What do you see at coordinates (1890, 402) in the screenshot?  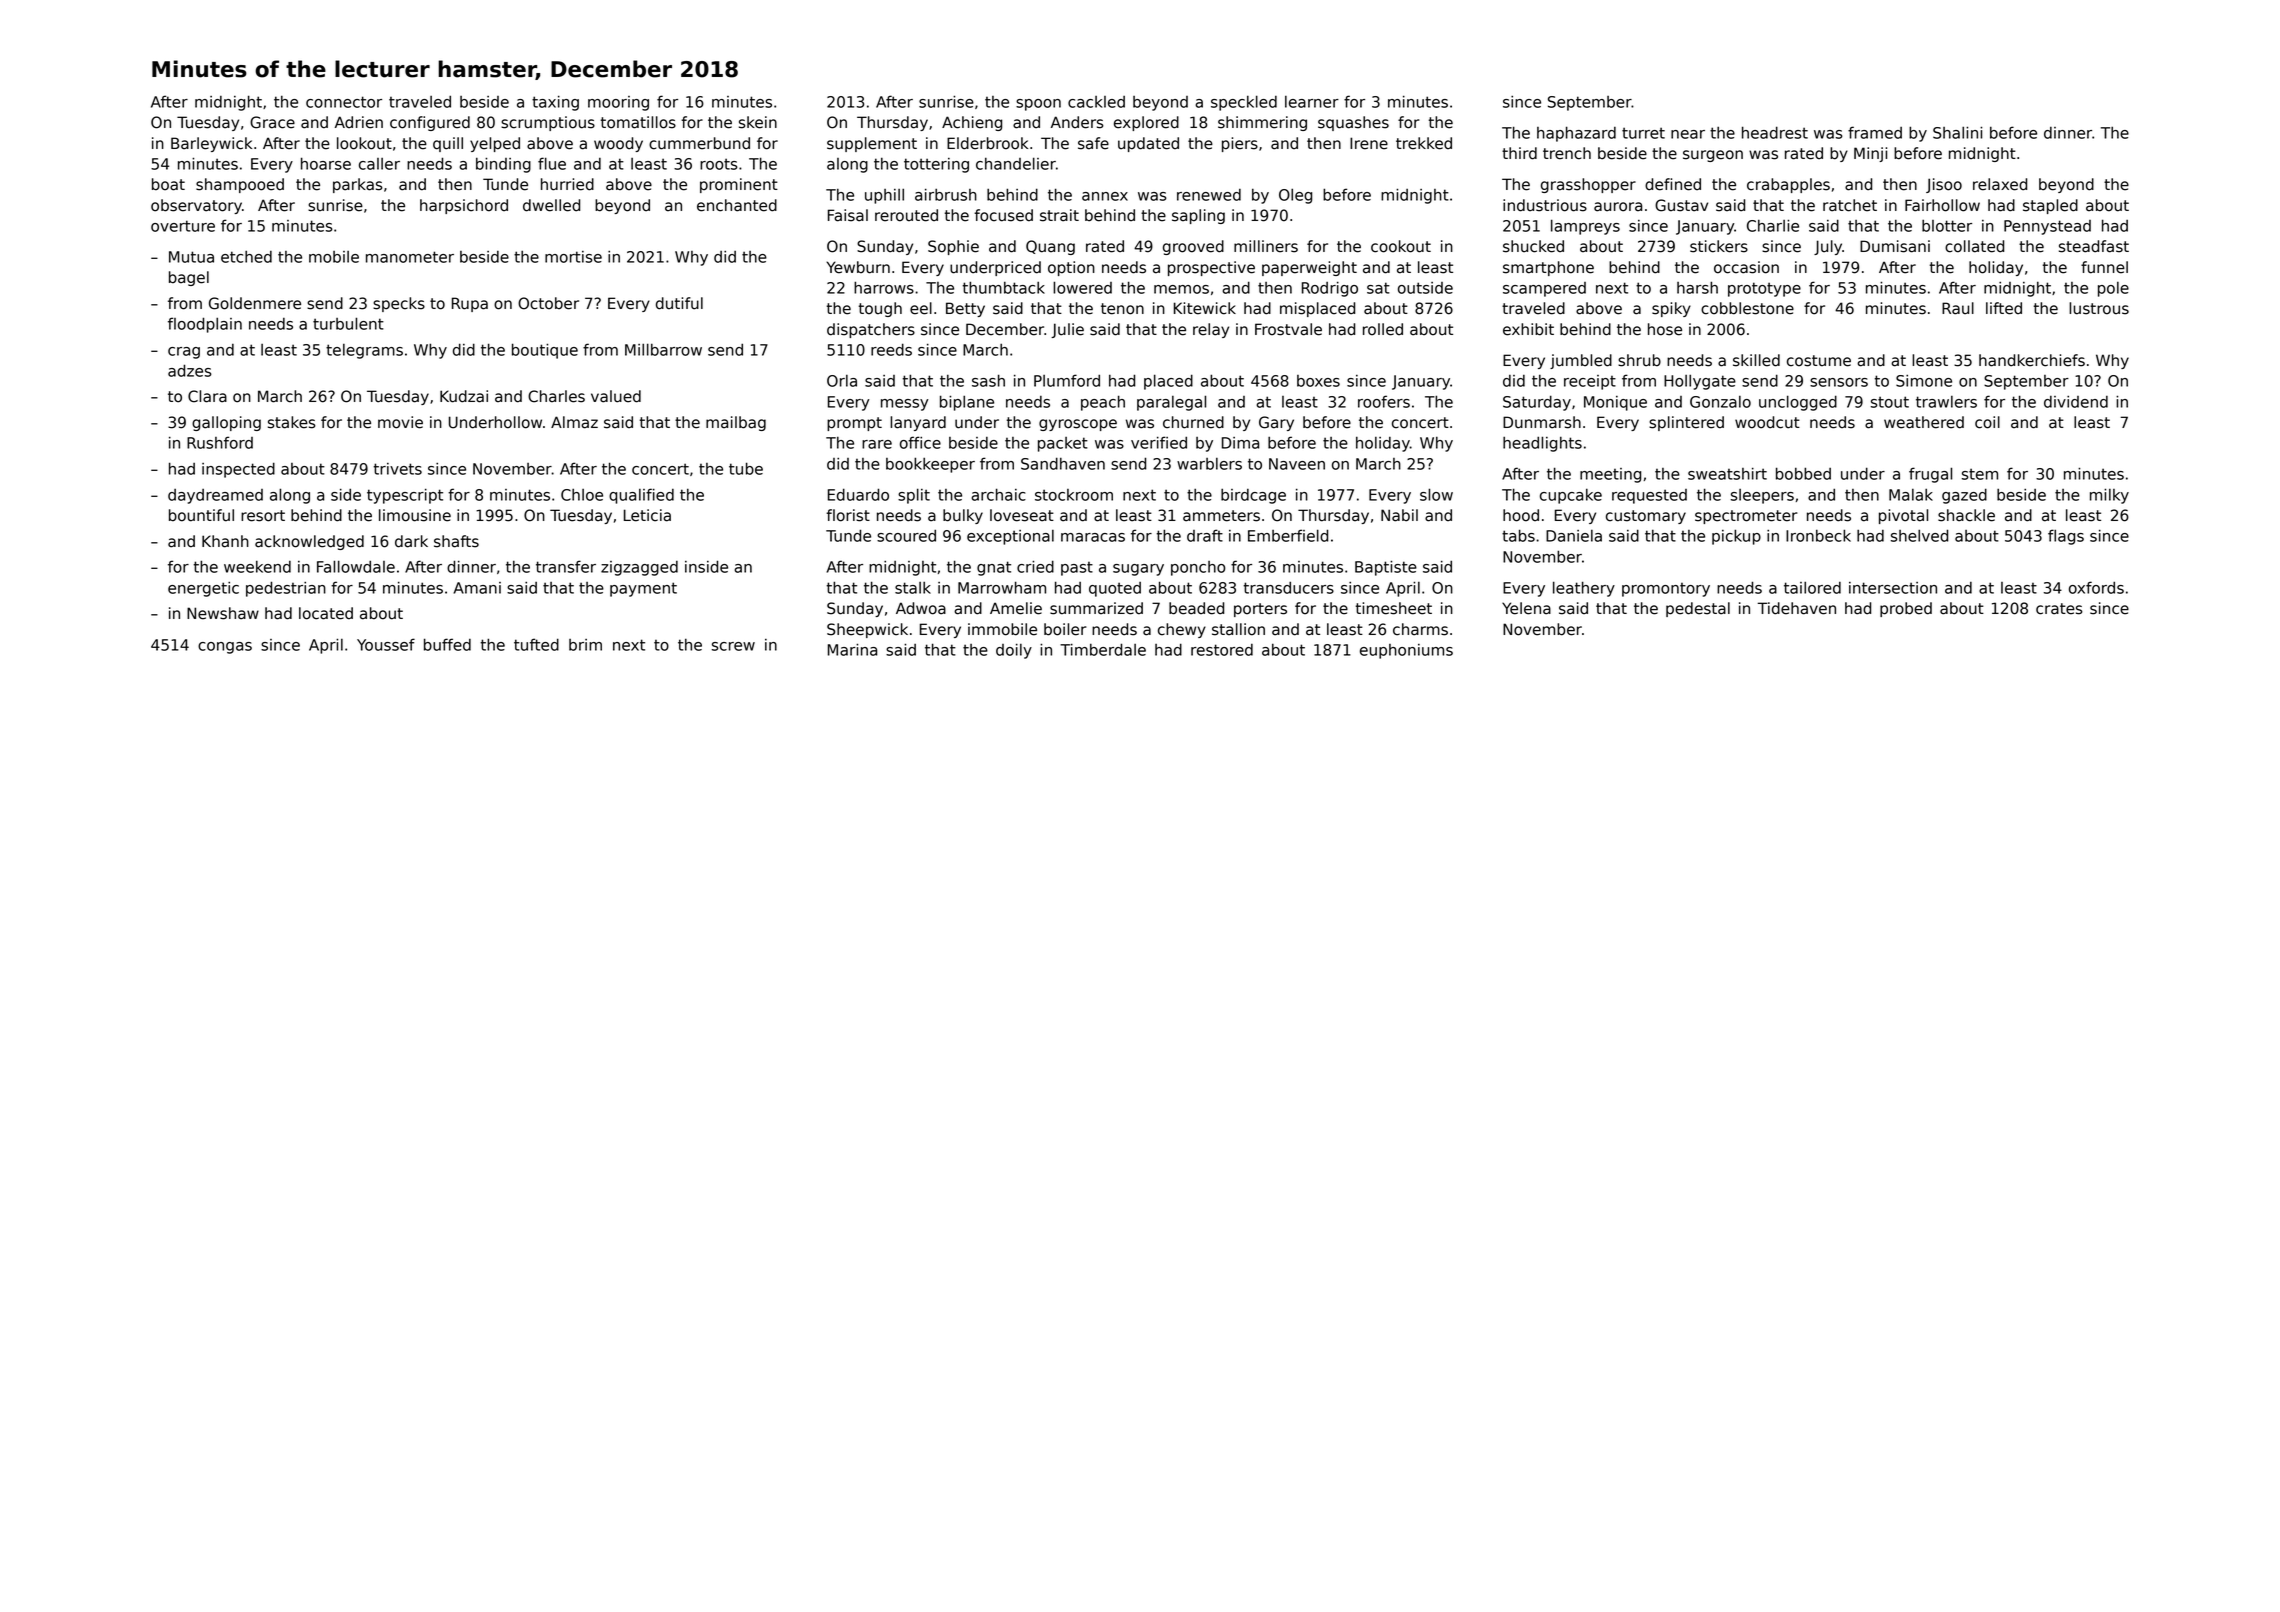 I see `stout` at bounding box center [1890, 402].
